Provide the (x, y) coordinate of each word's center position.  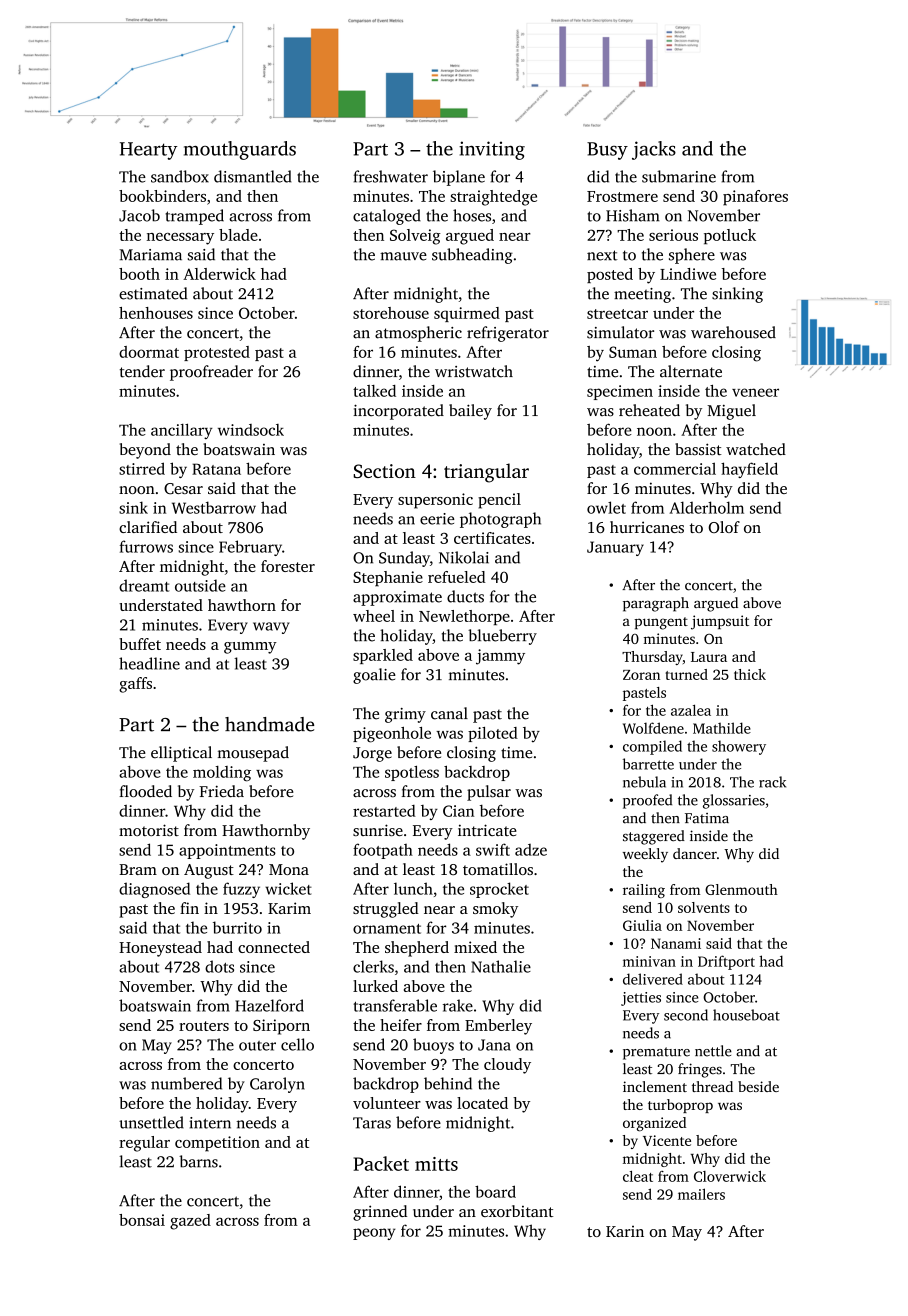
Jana (494, 1045)
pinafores (755, 198)
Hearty (148, 151)
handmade (269, 724)
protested (217, 353)
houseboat (746, 1015)
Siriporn (281, 1027)
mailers (701, 1194)
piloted (493, 734)
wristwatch (474, 371)
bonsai (142, 1220)
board (495, 1191)
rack (772, 782)
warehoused (733, 332)
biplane (459, 178)
